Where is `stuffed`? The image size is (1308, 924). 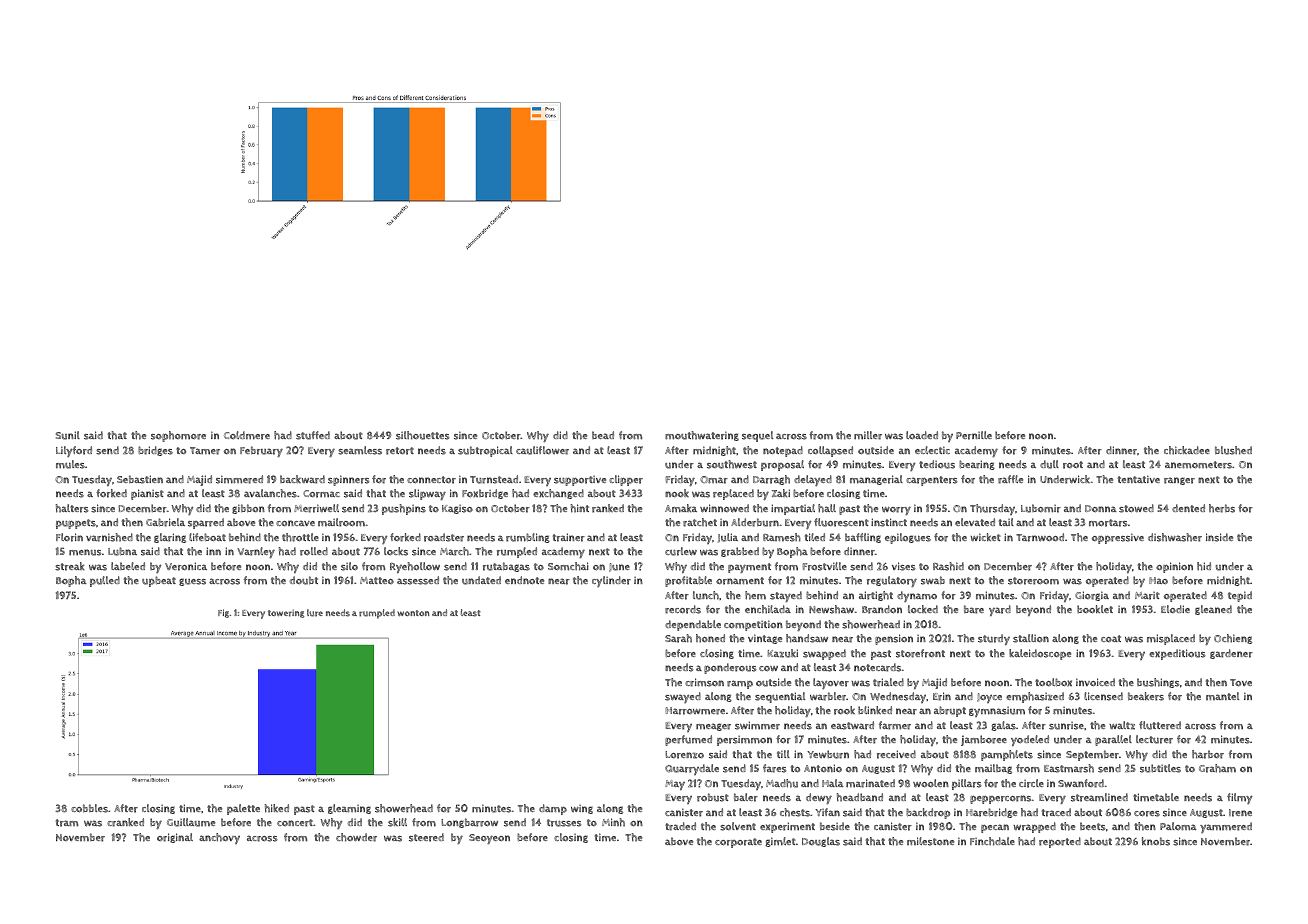
stuffed is located at coordinates (313, 435).
